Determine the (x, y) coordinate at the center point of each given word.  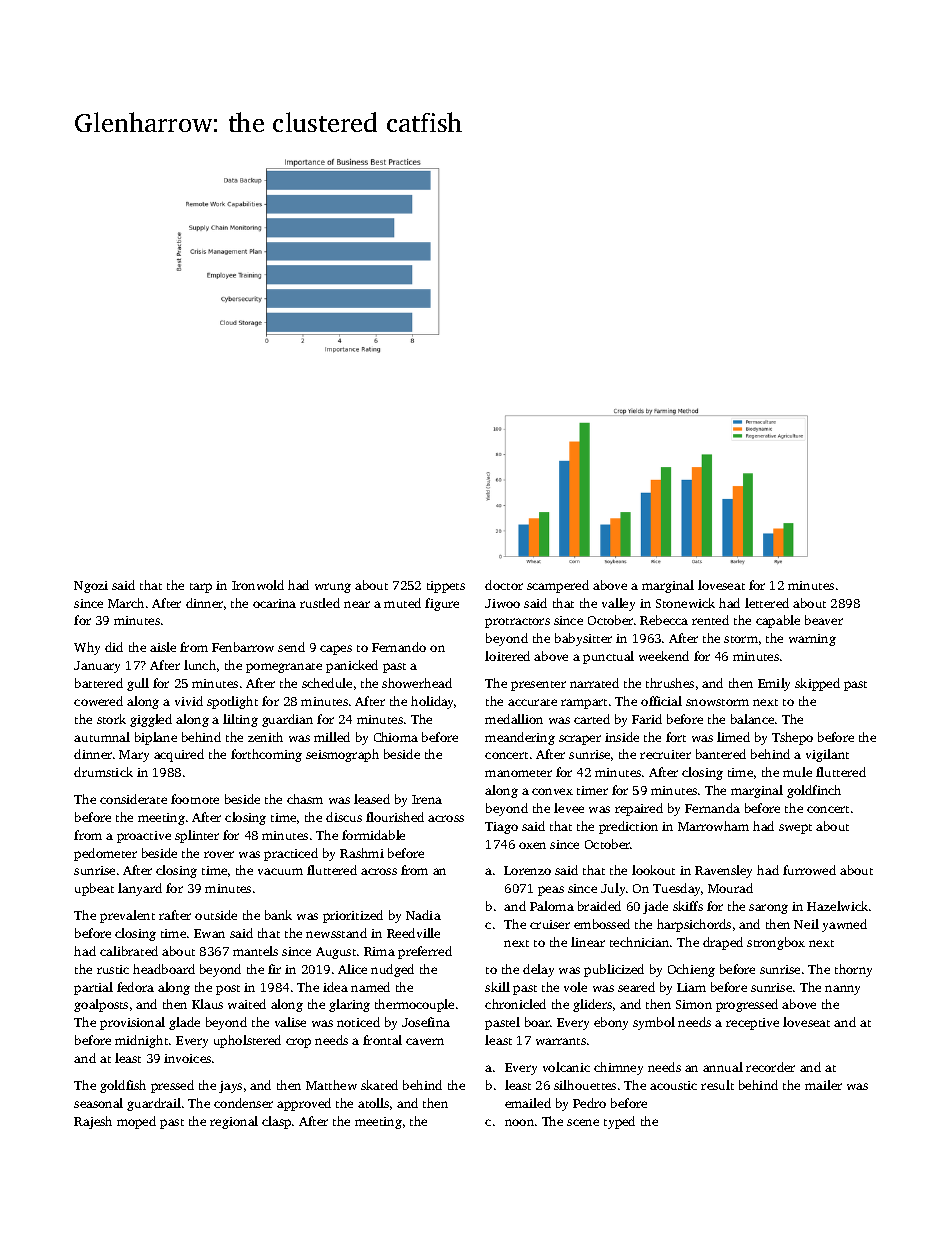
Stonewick (685, 603)
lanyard (140, 889)
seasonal (98, 1103)
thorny (853, 970)
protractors (517, 623)
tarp (201, 588)
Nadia (423, 915)
